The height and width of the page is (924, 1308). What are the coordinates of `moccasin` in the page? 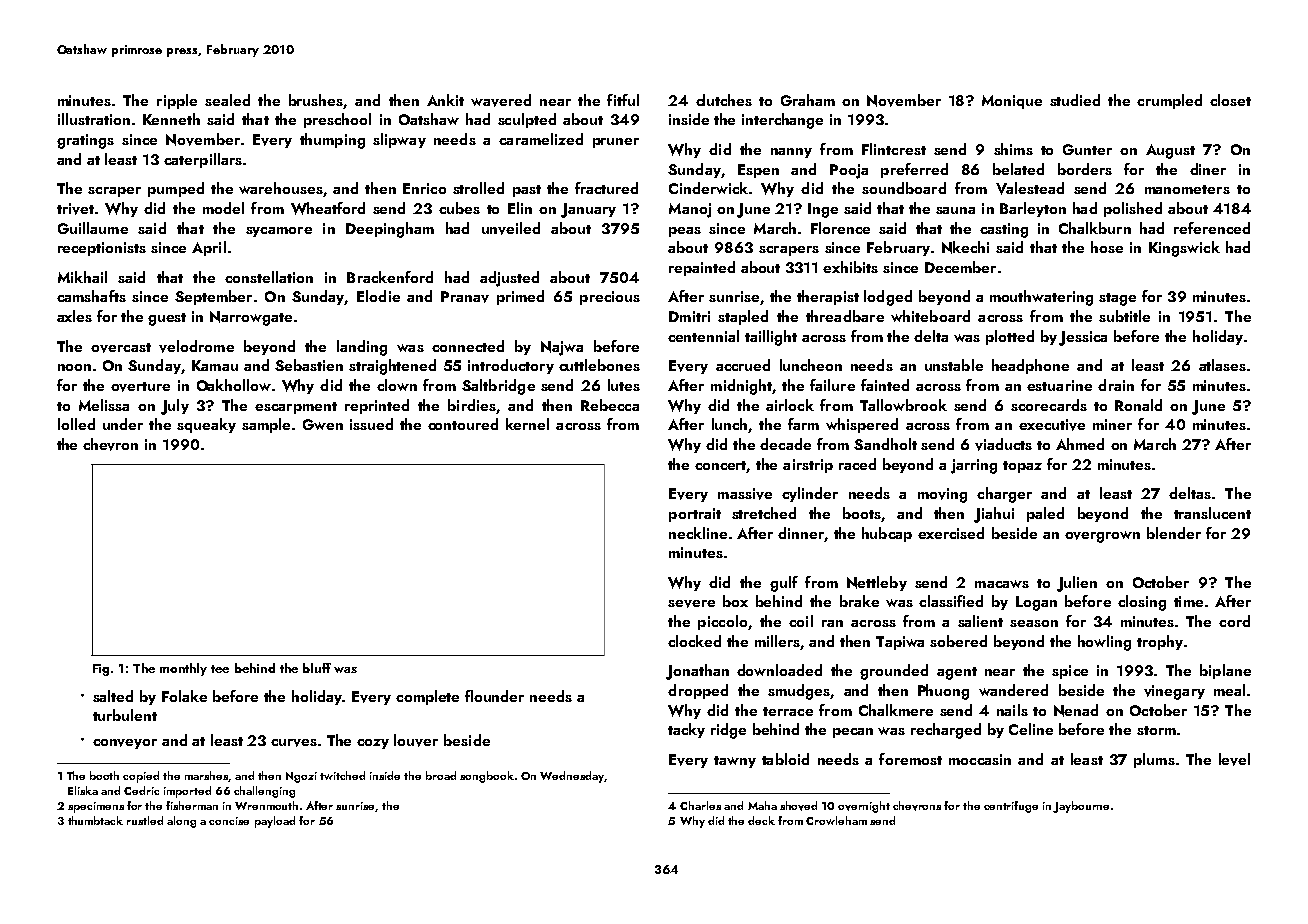 It's located at (980, 759).
